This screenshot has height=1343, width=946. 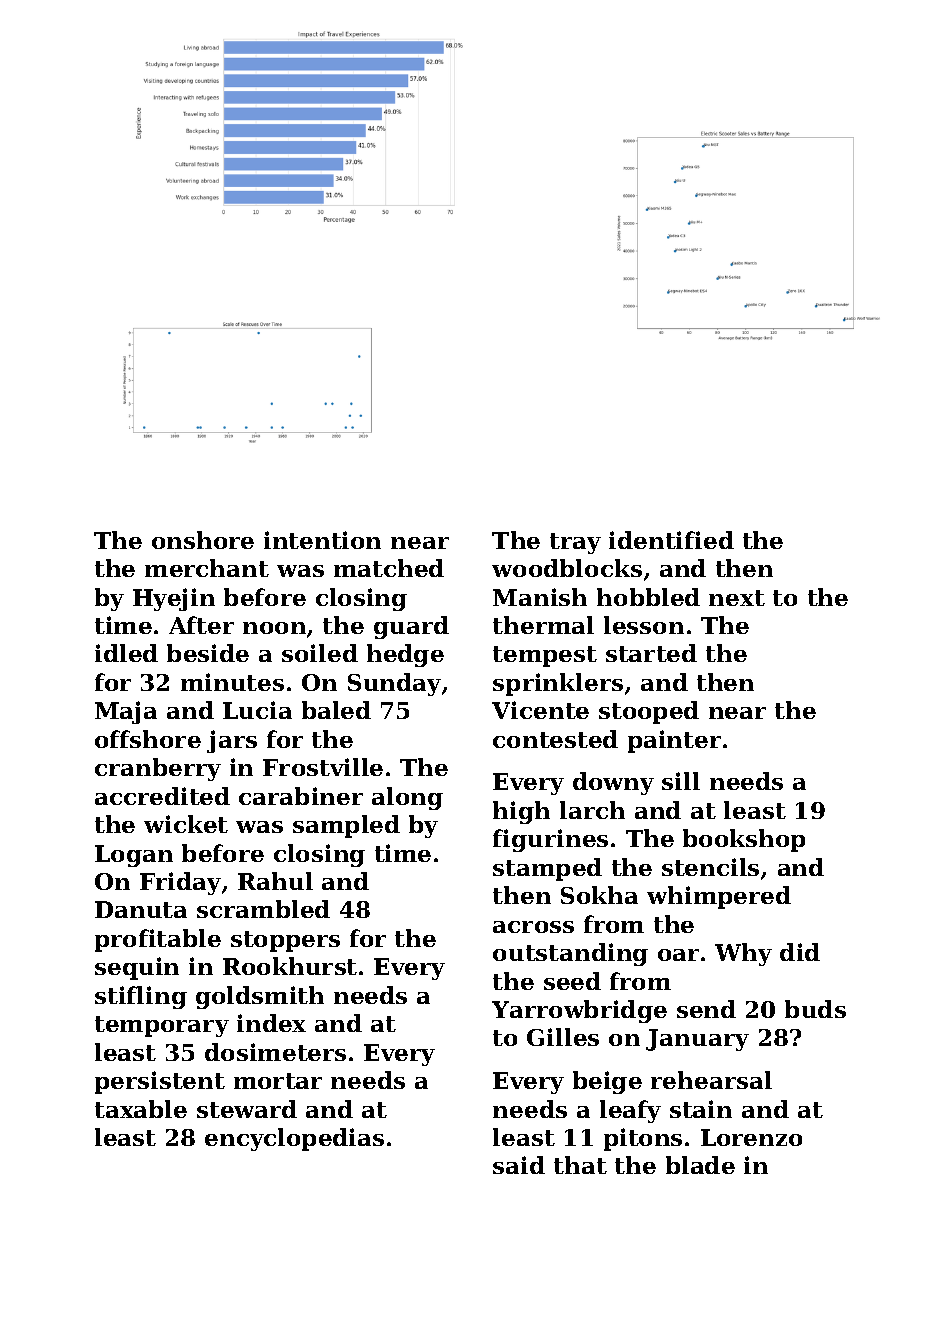 I want to click on encyclopedias, so click(x=294, y=1139).
